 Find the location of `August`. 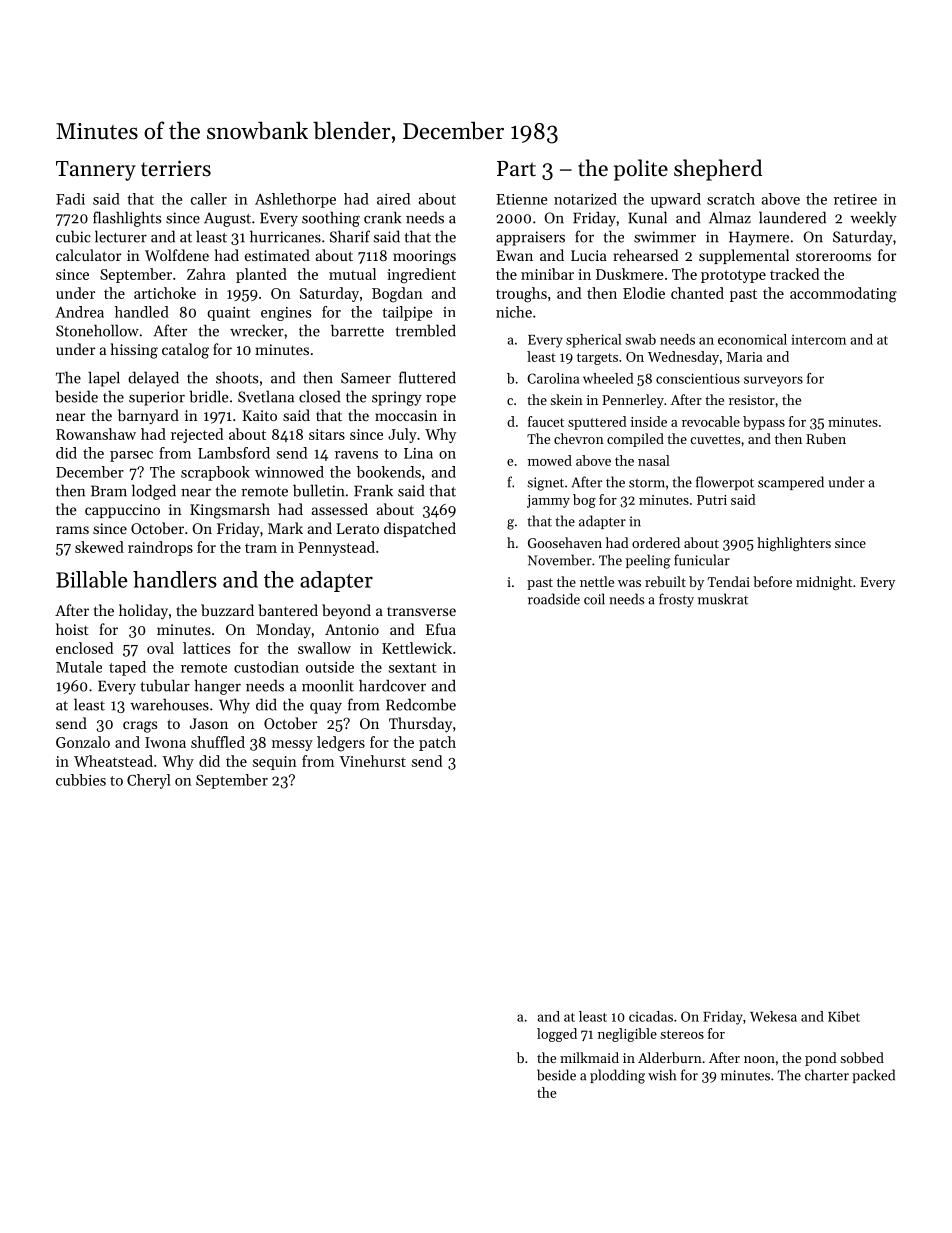

August is located at coordinates (227, 219).
